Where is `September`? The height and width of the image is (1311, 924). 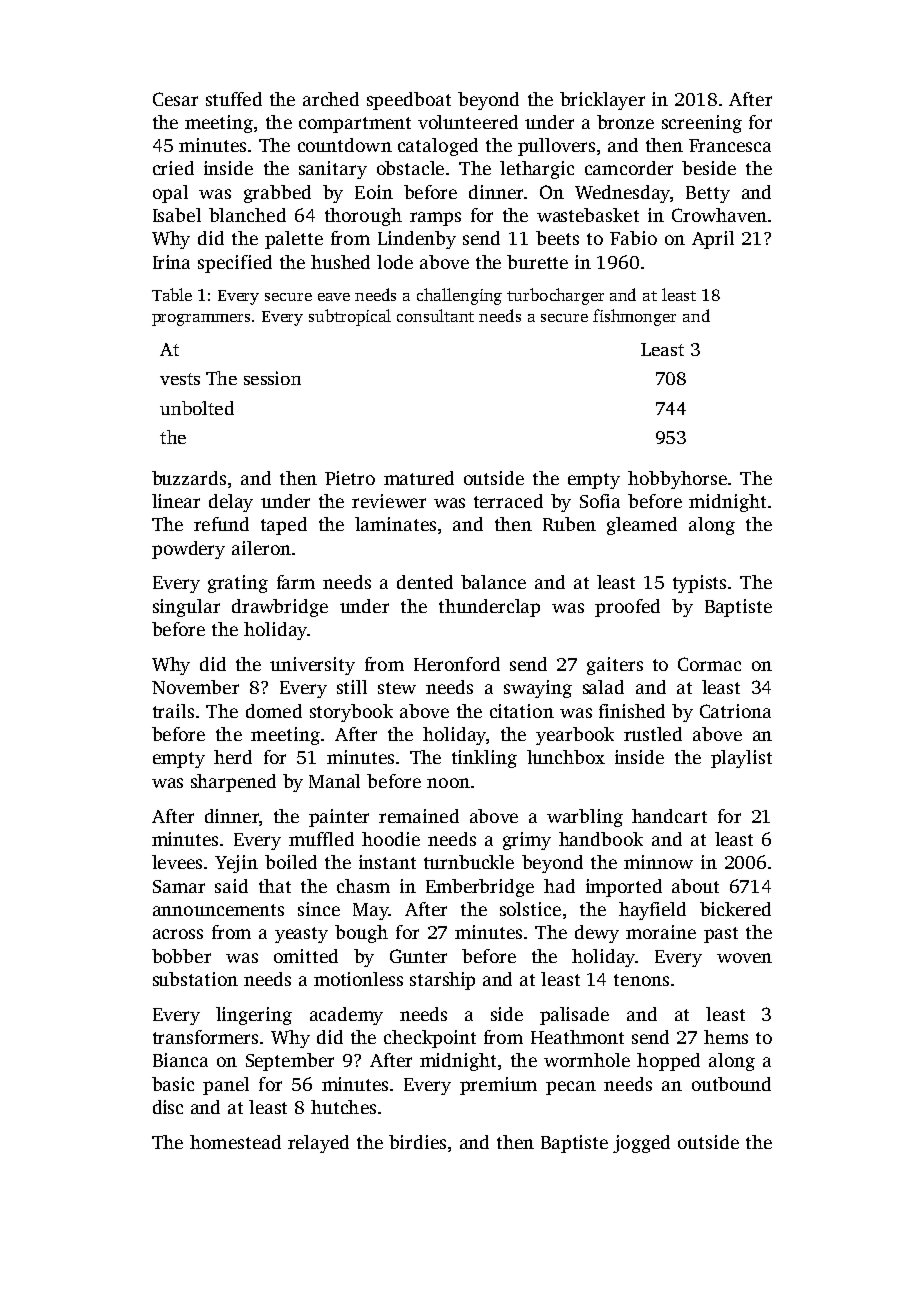
September is located at coordinates (290, 1062).
